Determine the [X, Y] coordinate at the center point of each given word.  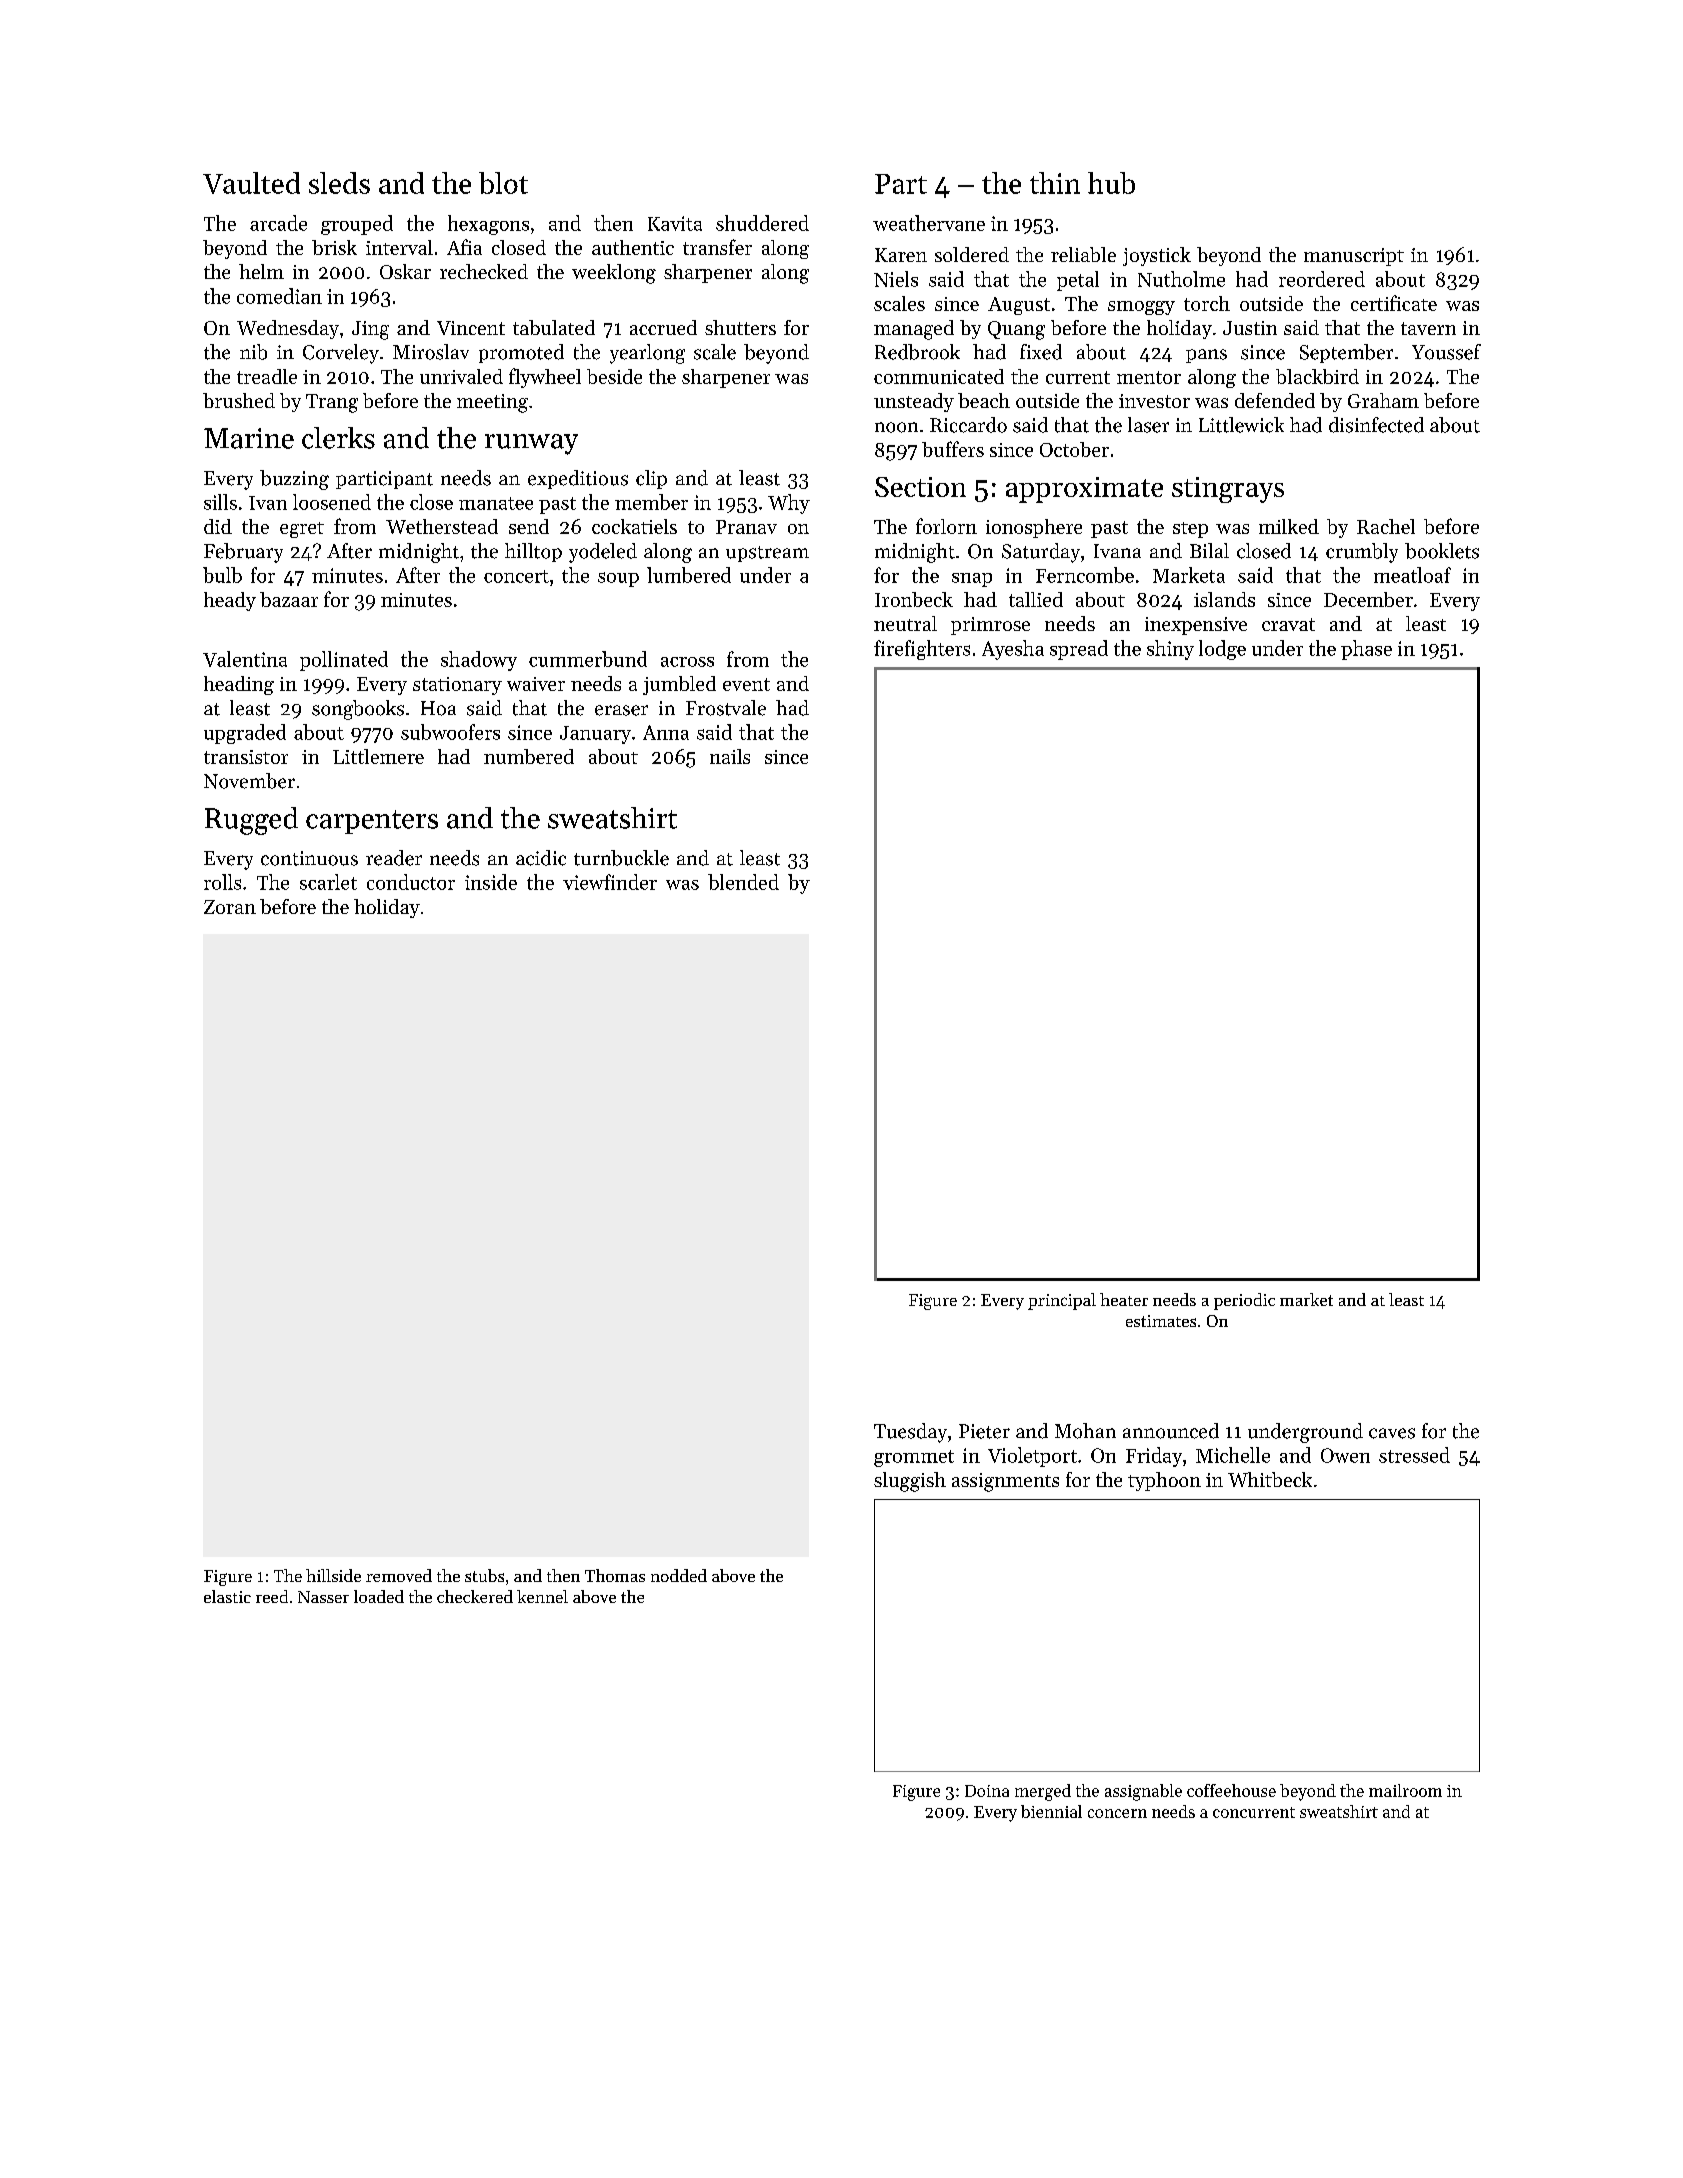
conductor [411, 882]
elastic [227, 1596]
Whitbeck [1270, 1479]
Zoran [230, 907]
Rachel [1386, 526]
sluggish [910, 1482]
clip [651, 479]
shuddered [762, 223]
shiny [1170, 650]
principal [1062, 1301]
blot [503, 183]
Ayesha [1013, 650]
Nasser [323, 1597]
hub [1111, 183]
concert [516, 576]
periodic [1244, 1301]
